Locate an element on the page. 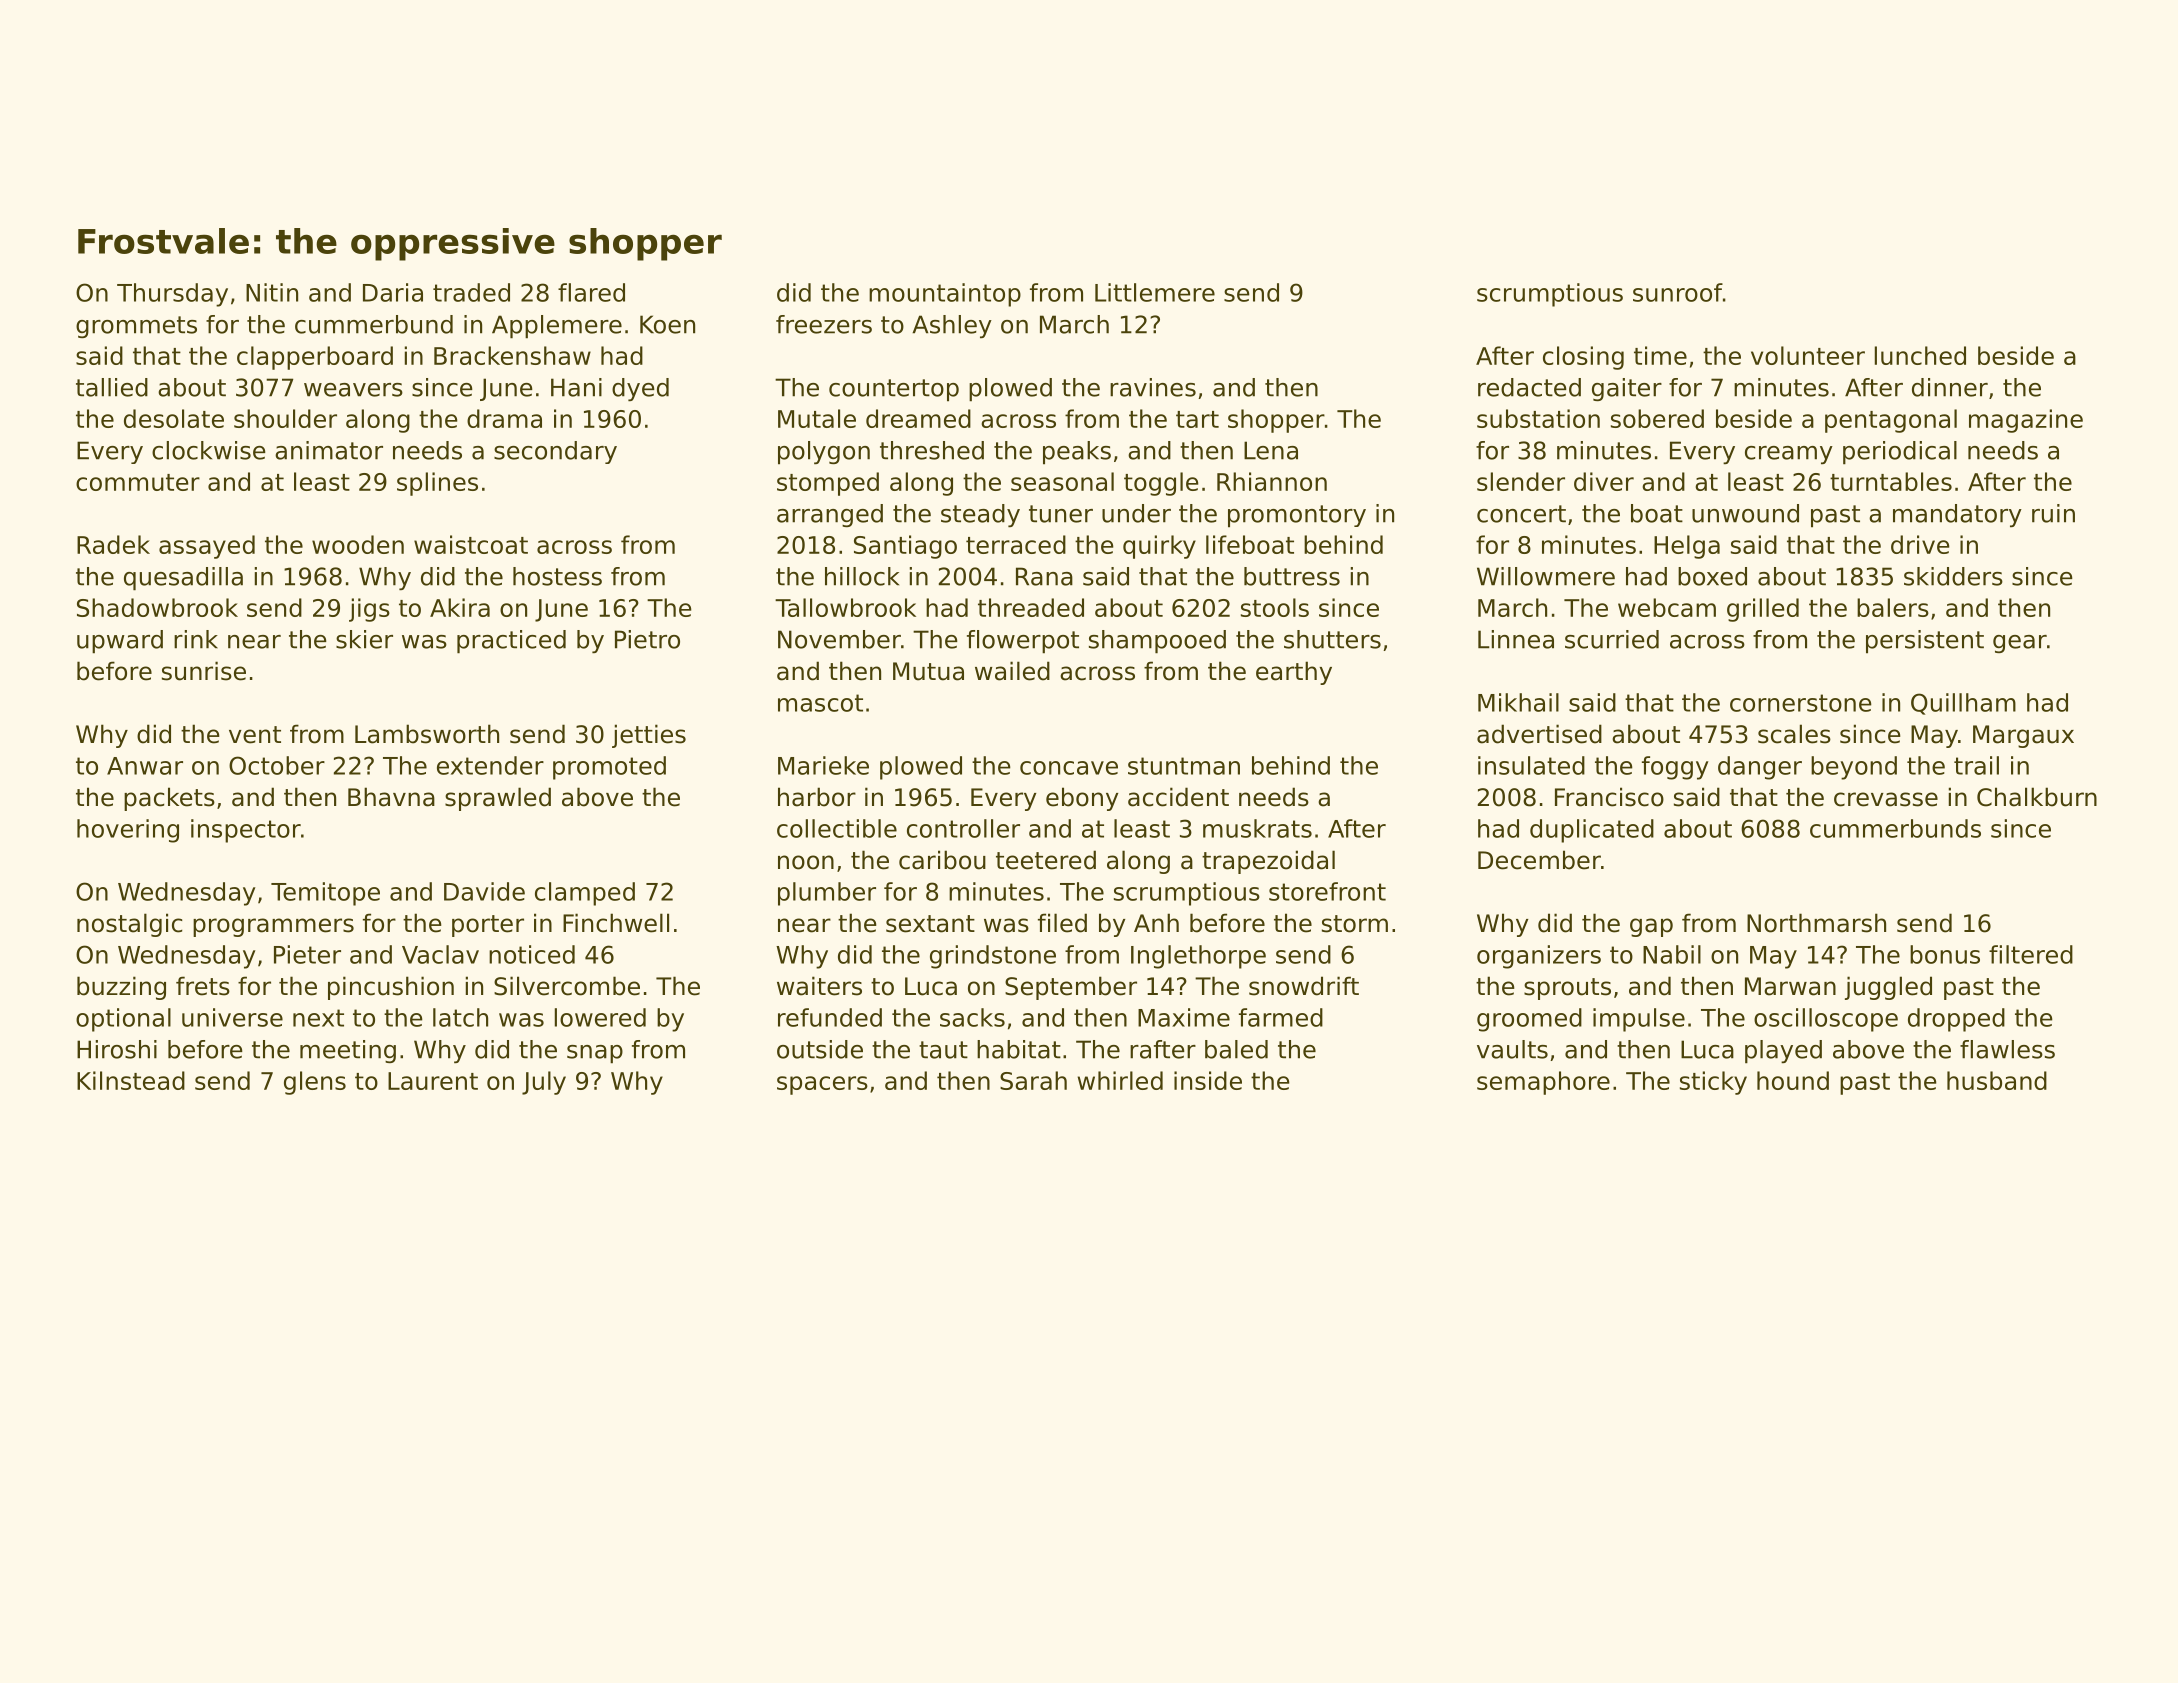 This document has height=1683, width=2178. tart is located at coordinates (1197, 419).
